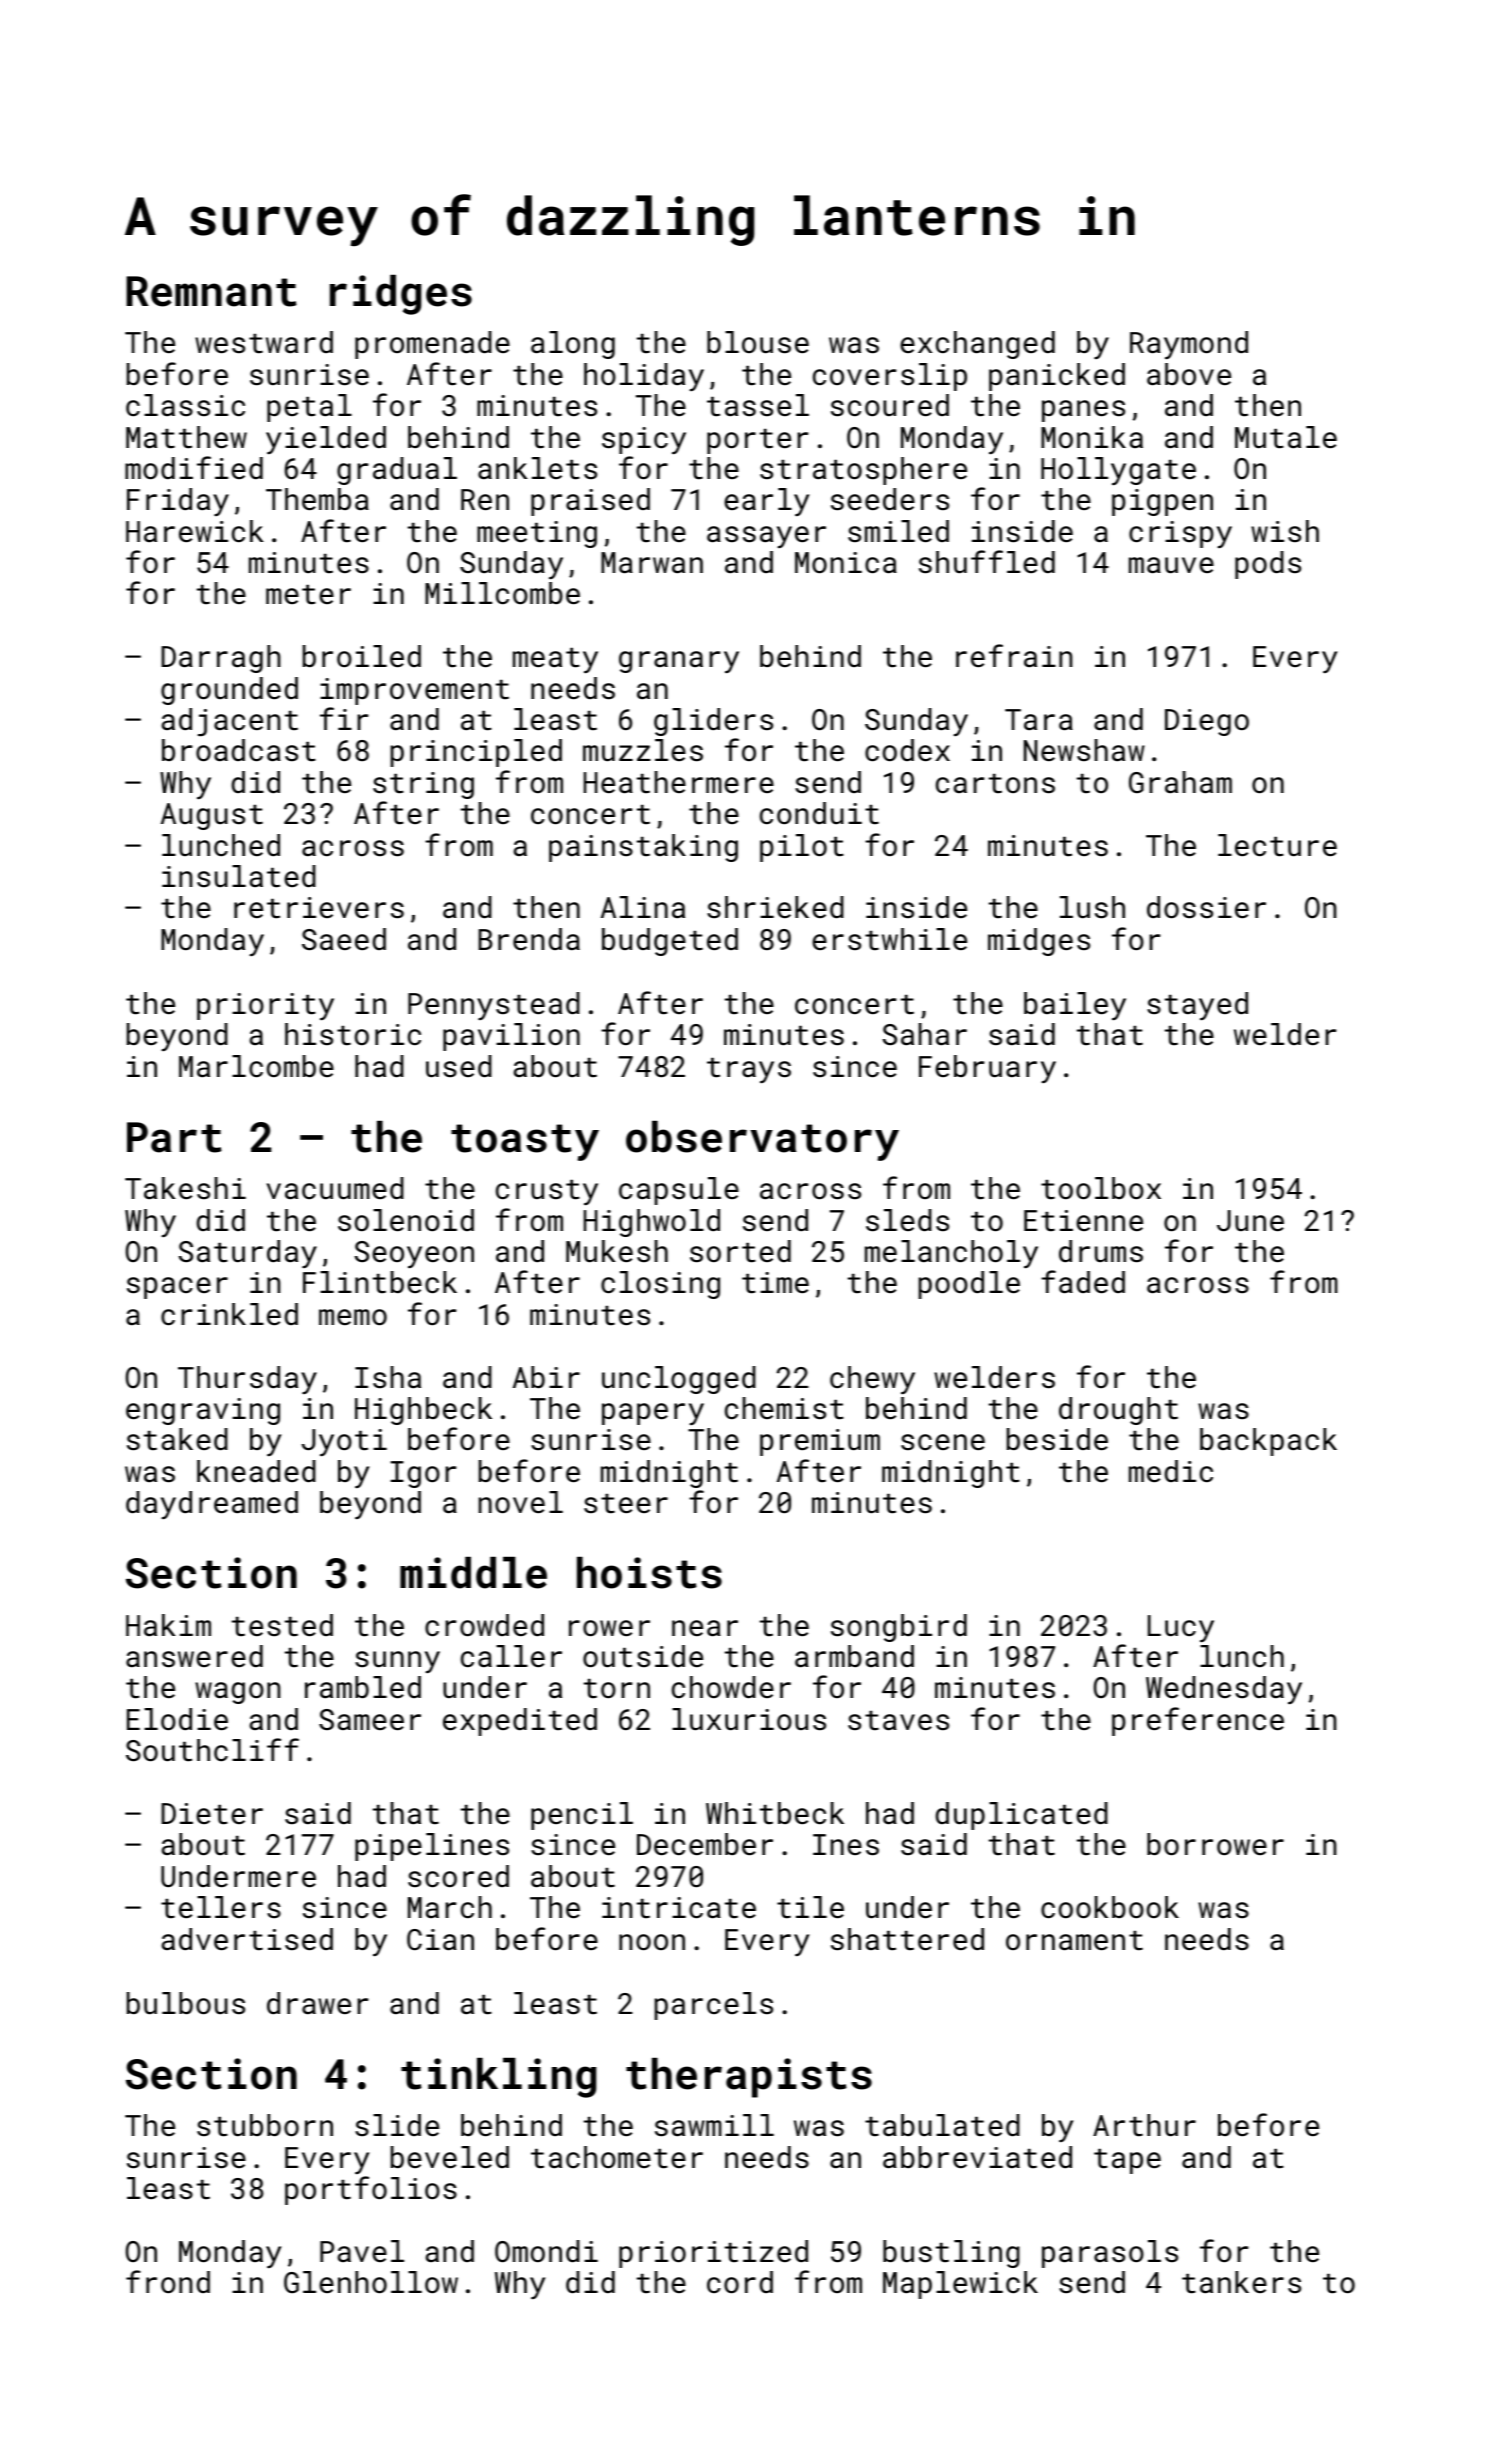  Describe the element at coordinates (256, 1066) in the screenshot. I see `Marlcombe` at that location.
